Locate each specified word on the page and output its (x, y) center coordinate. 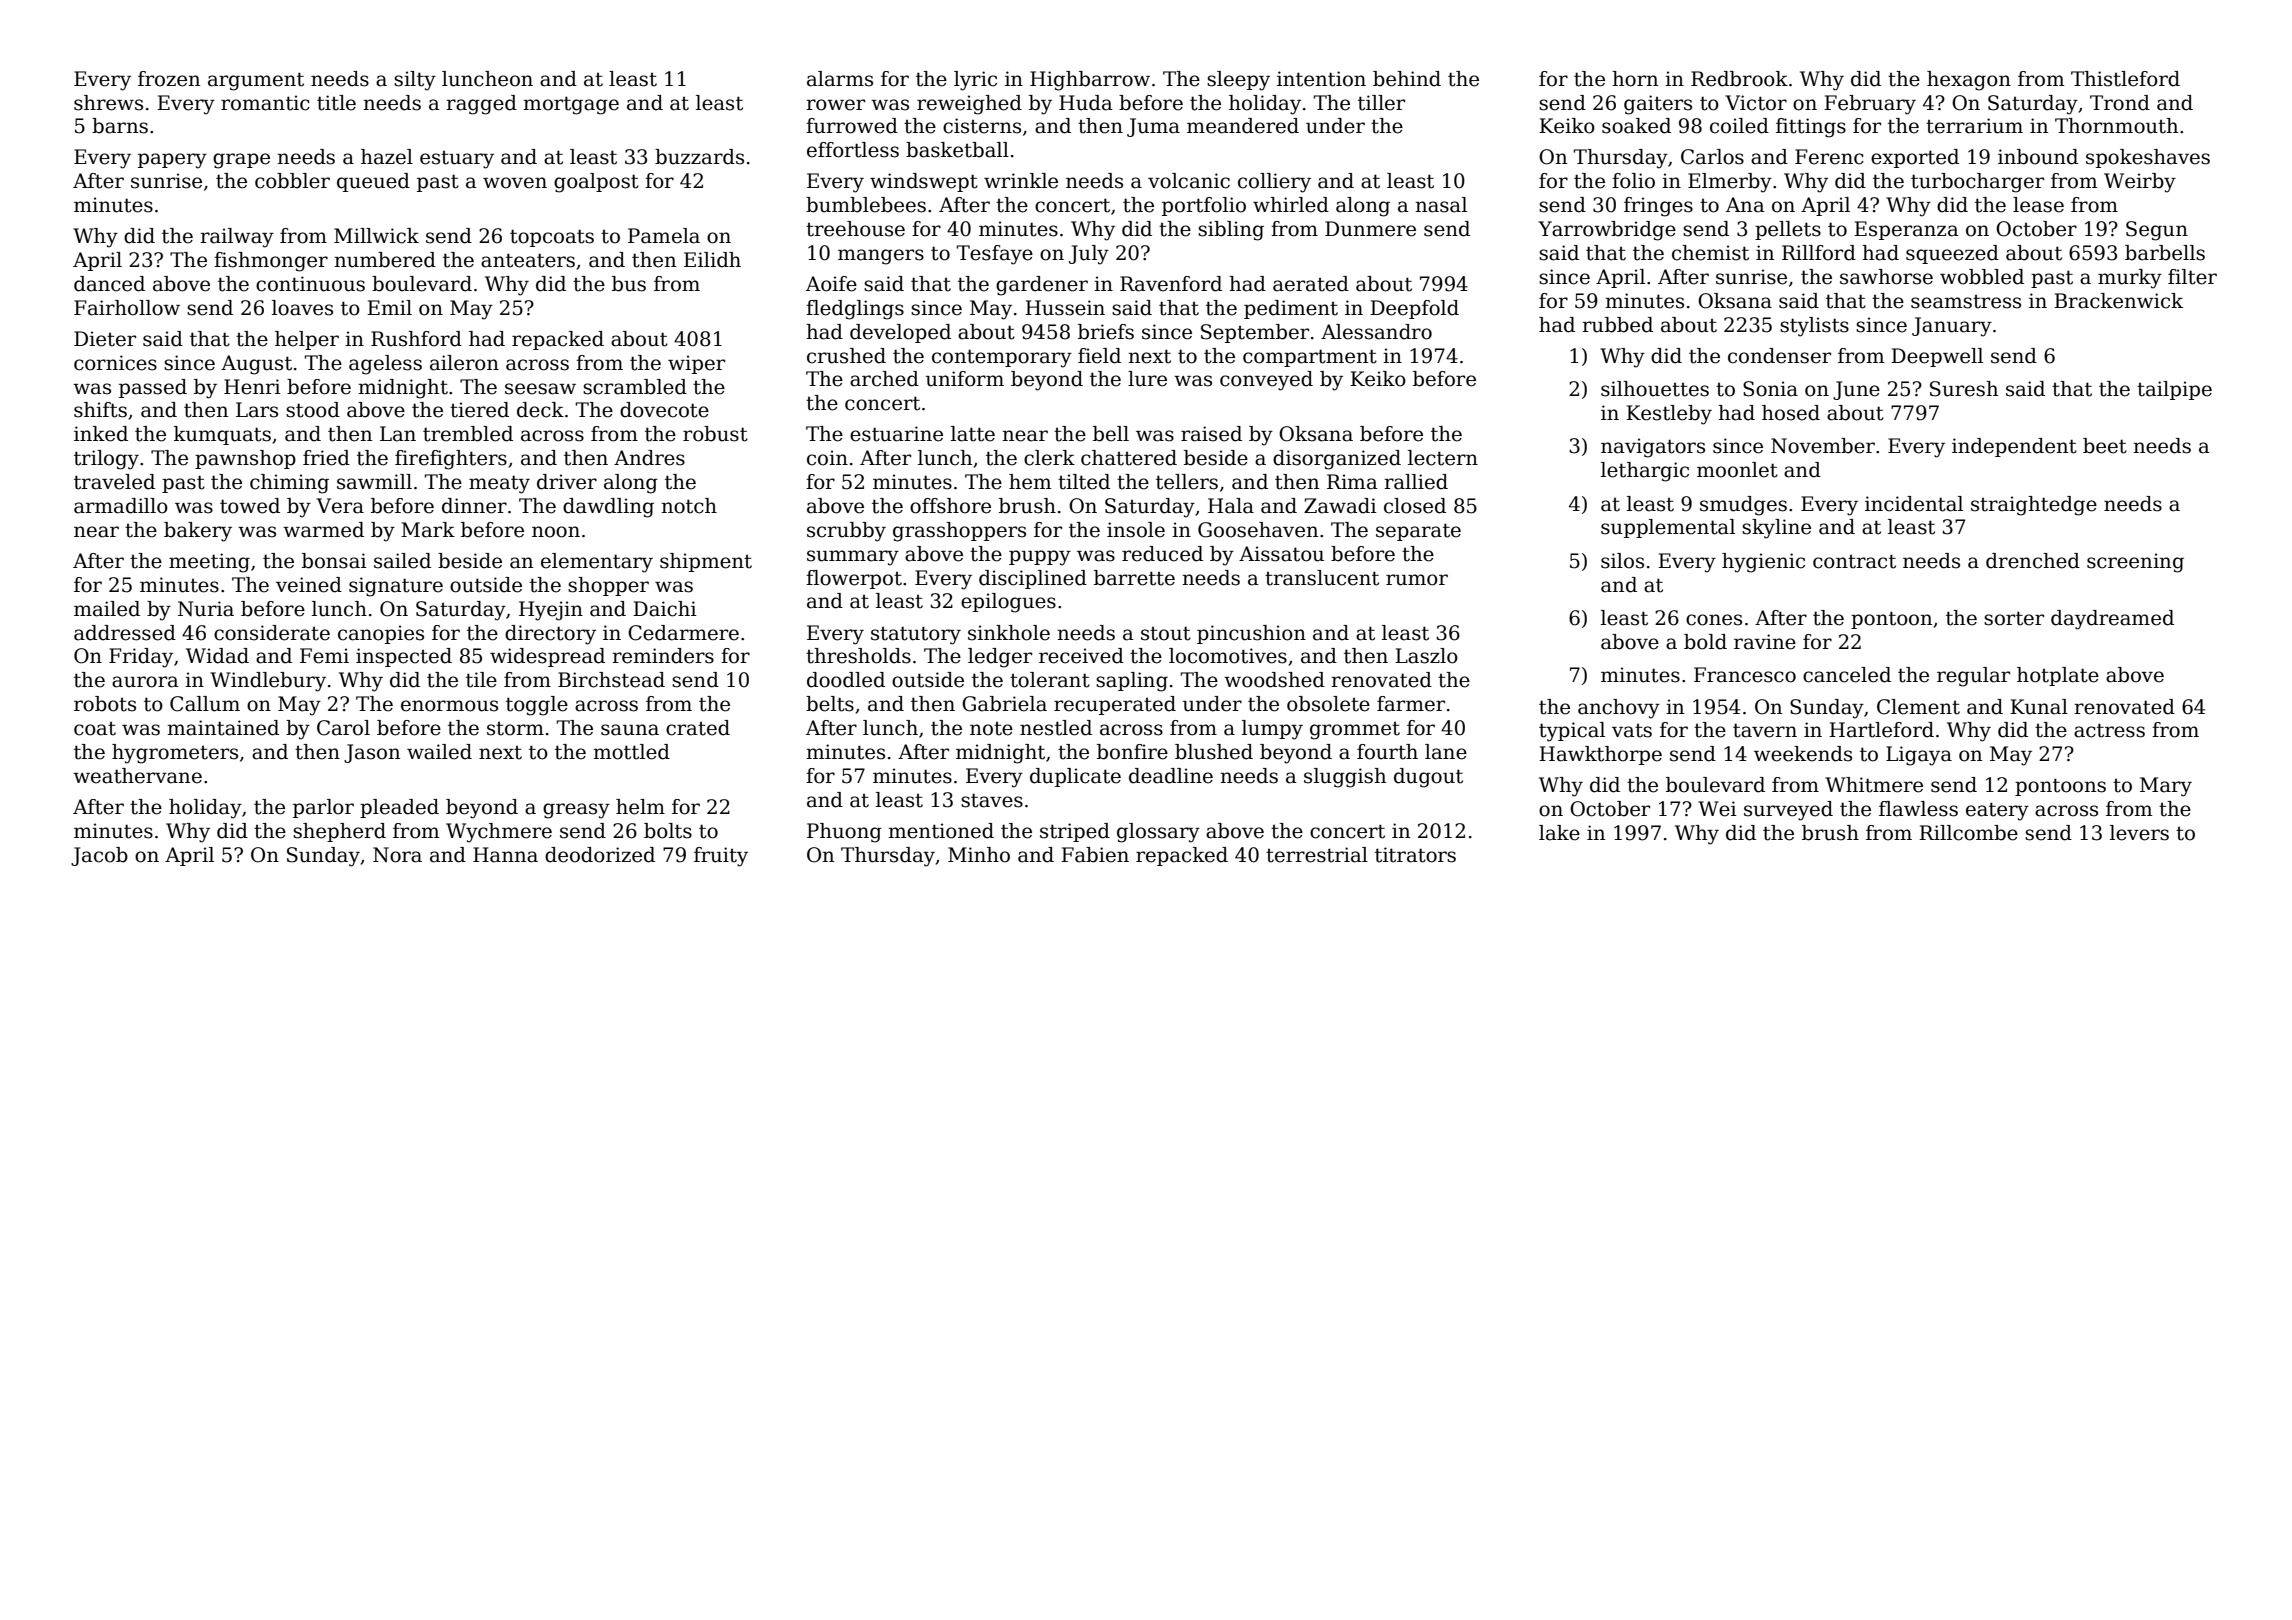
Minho (979, 855)
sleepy (1238, 81)
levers (2139, 833)
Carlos (1712, 157)
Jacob (99, 856)
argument (256, 81)
